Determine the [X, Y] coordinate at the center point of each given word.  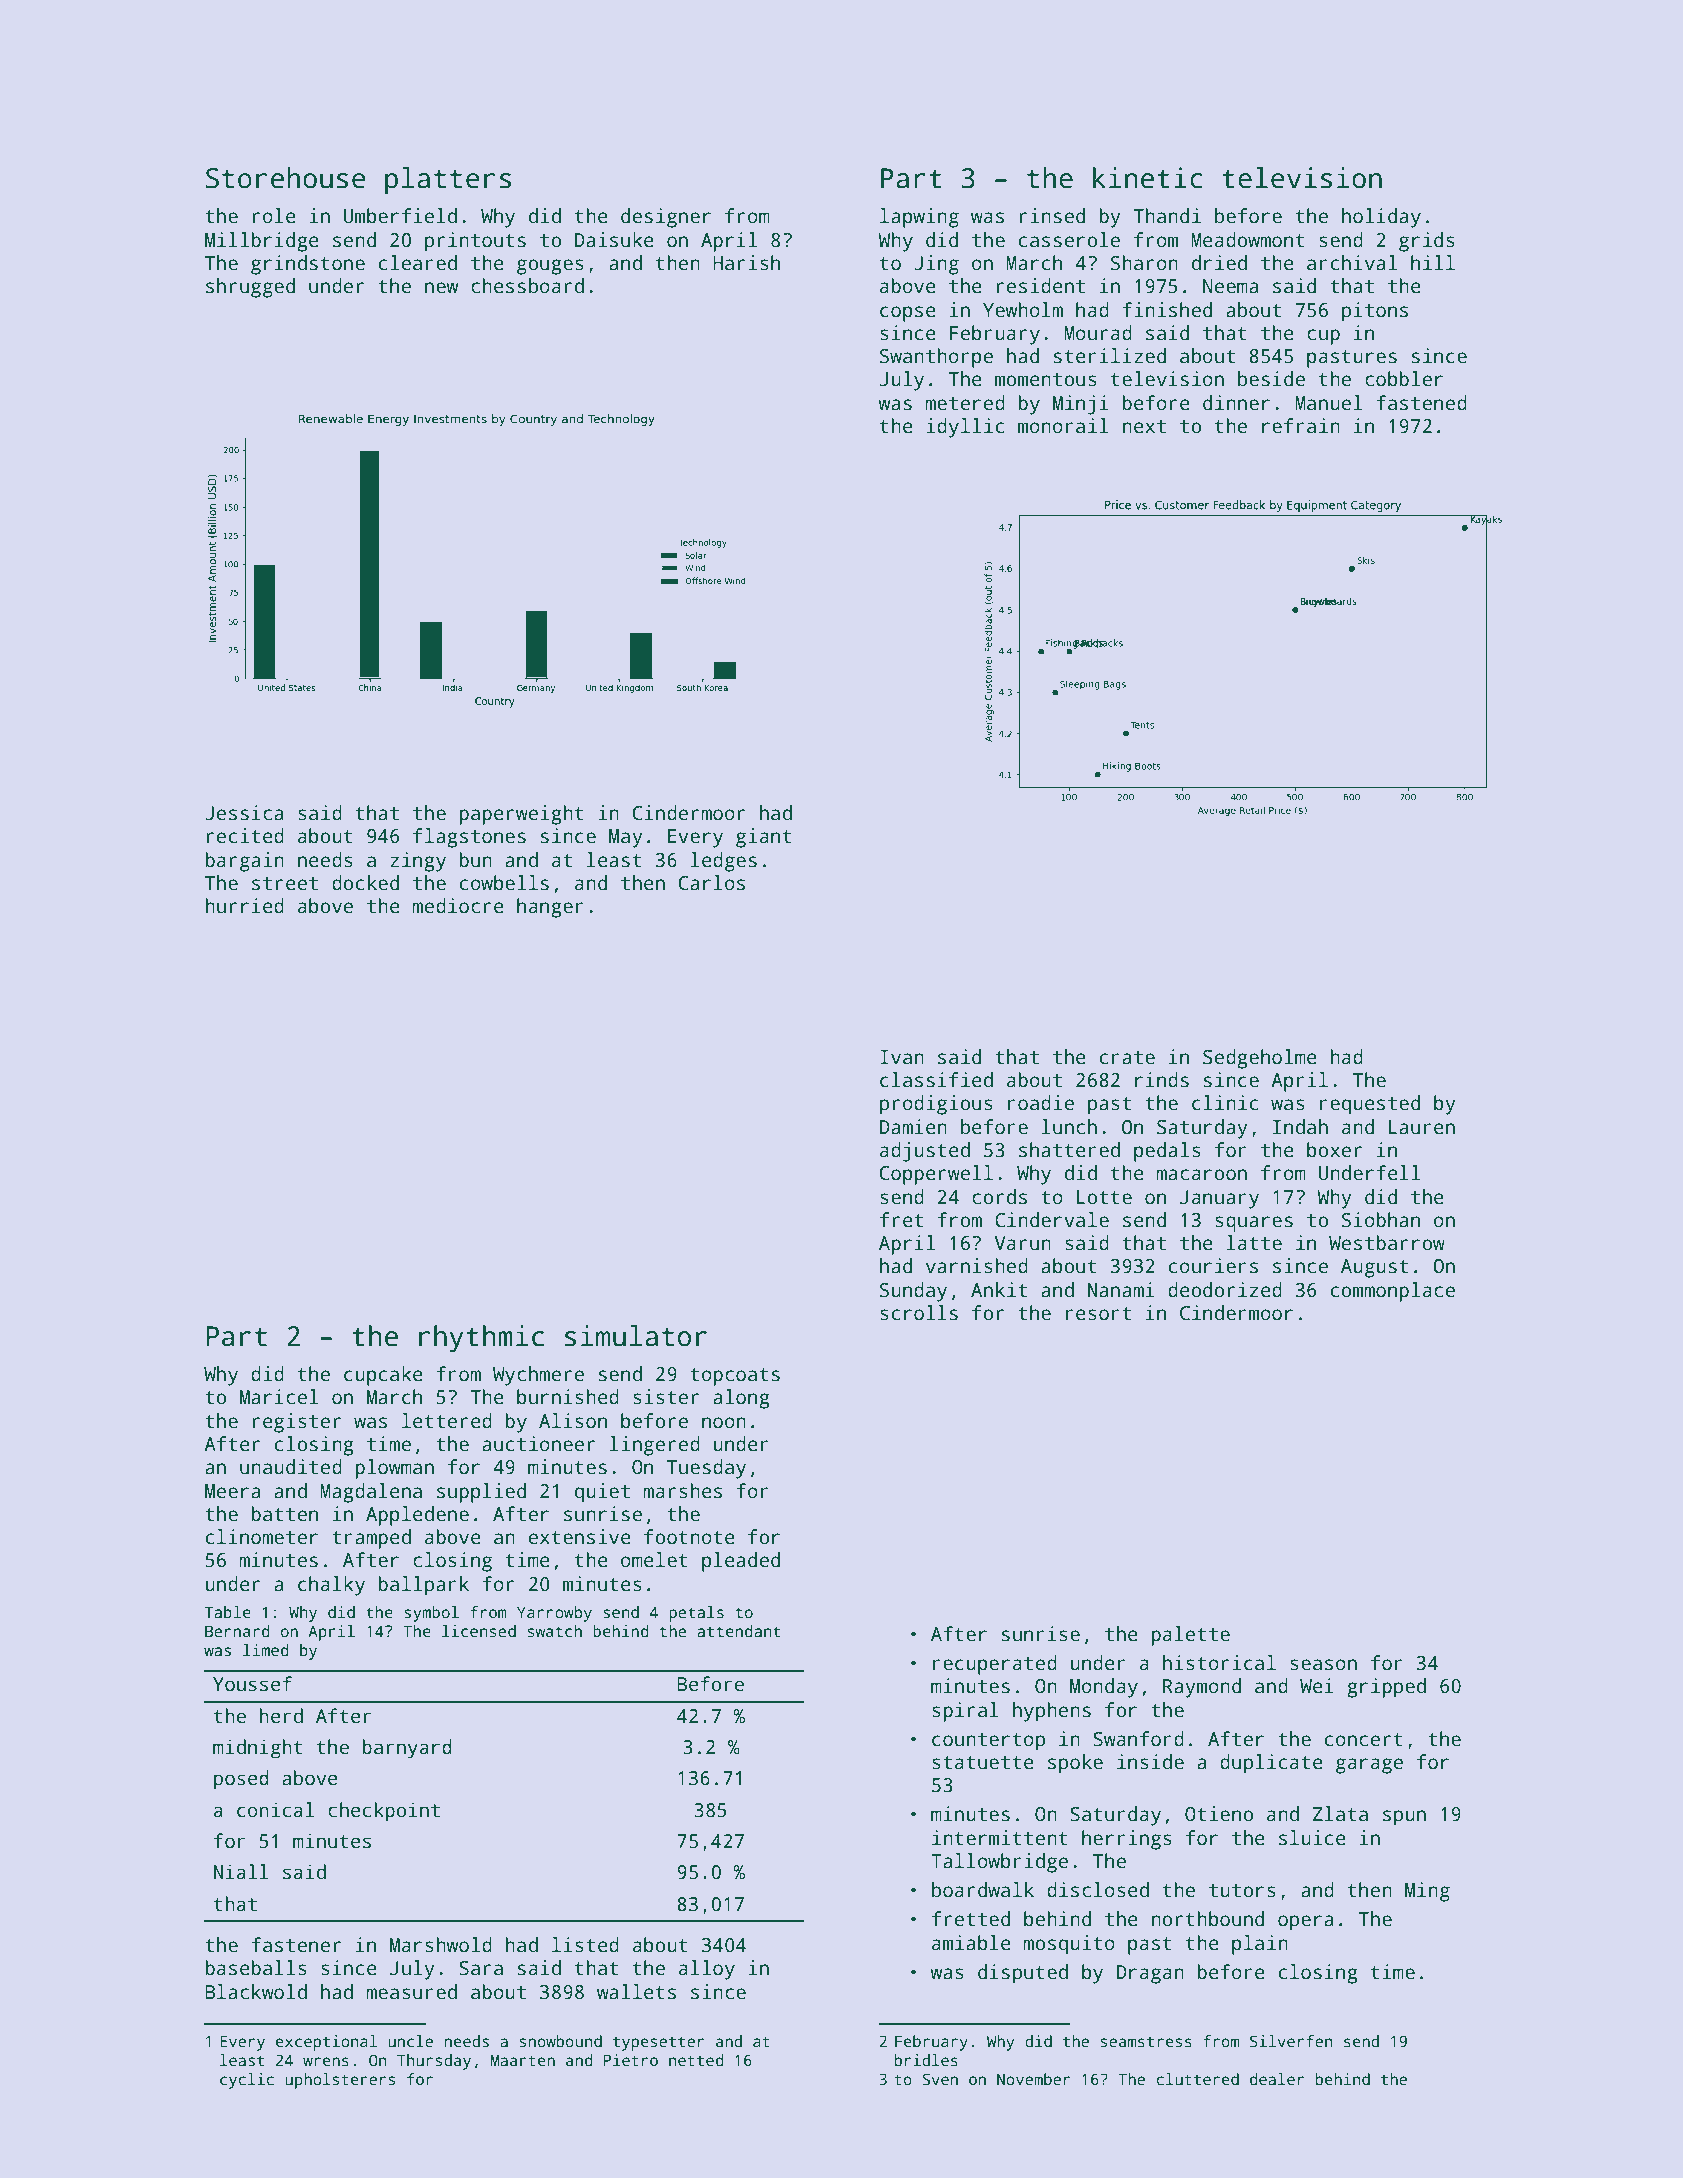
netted [696, 2060]
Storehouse [286, 178]
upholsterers [340, 2081]
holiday [1381, 218]
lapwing [919, 218]
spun [1404, 1818]
